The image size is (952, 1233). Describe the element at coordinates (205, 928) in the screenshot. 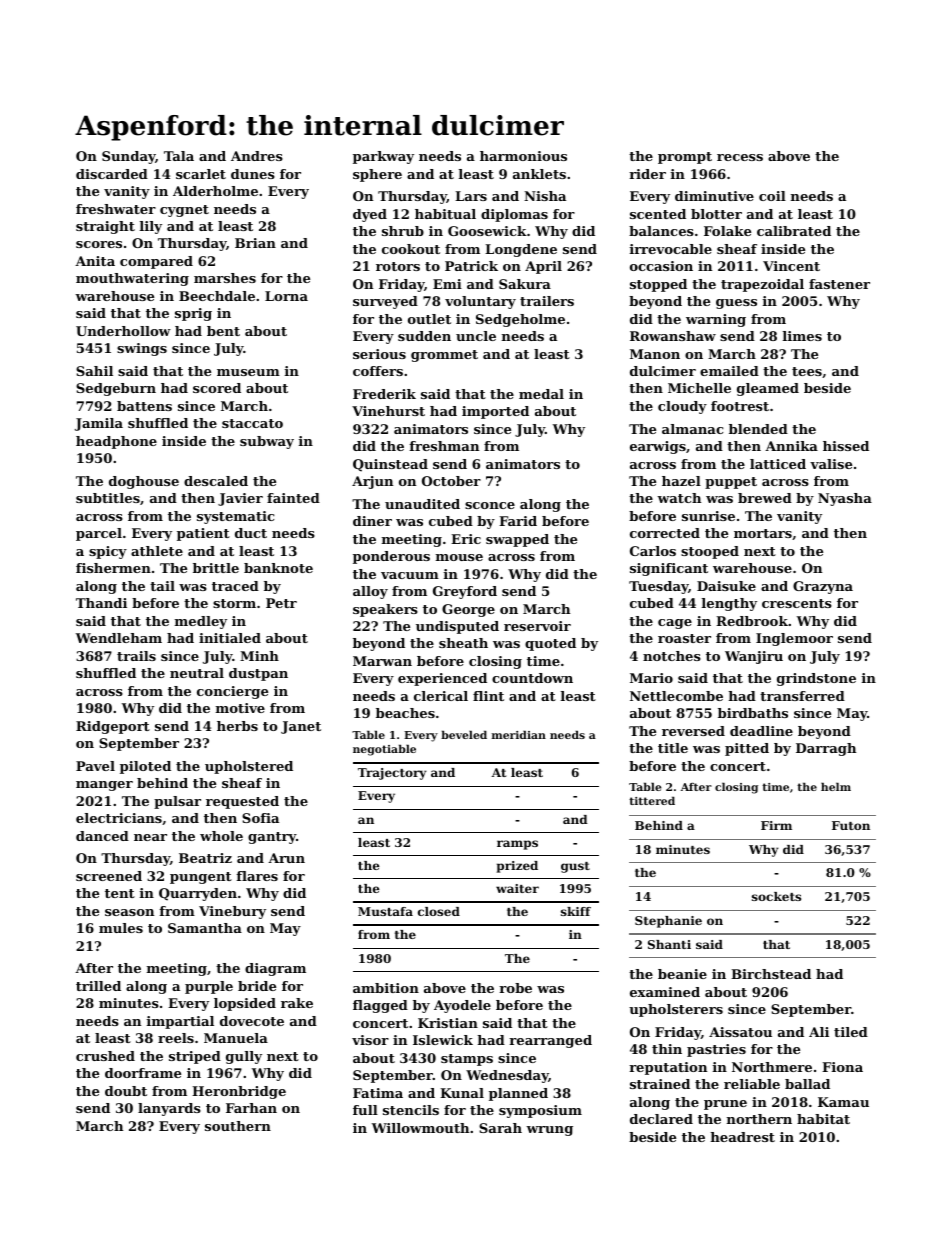

I see `Samantha` at that location.
